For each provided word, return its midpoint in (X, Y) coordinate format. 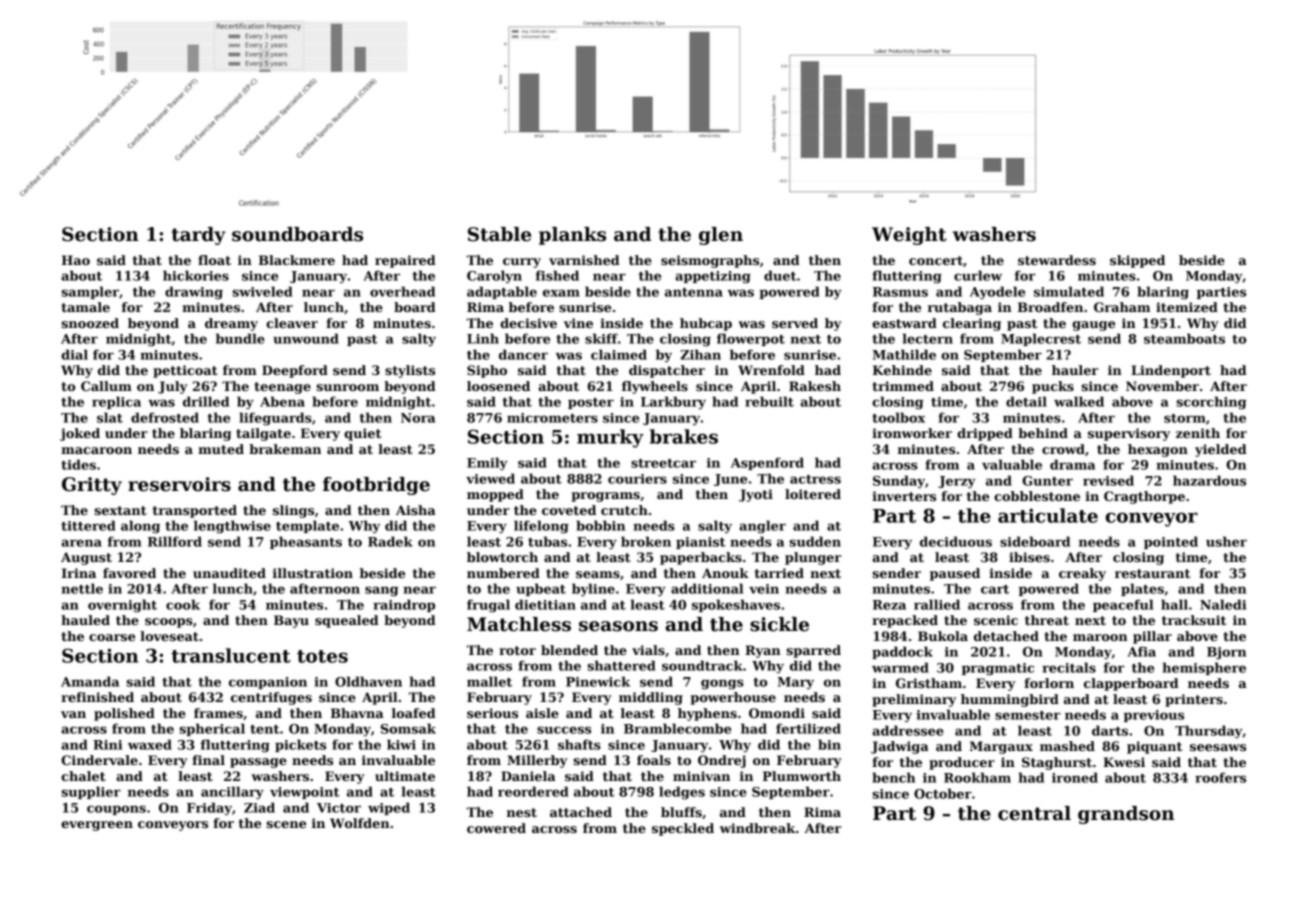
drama (1072, 464)
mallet (489, 681)
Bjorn (1226, 653)
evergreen (97, 826)
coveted (569, 510)
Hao (76, 260)
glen (721, 236)
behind (1043, 433)
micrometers (552, 418)
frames (218, 713)
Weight (909, 236)
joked (80, 434)
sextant (120, 510)
